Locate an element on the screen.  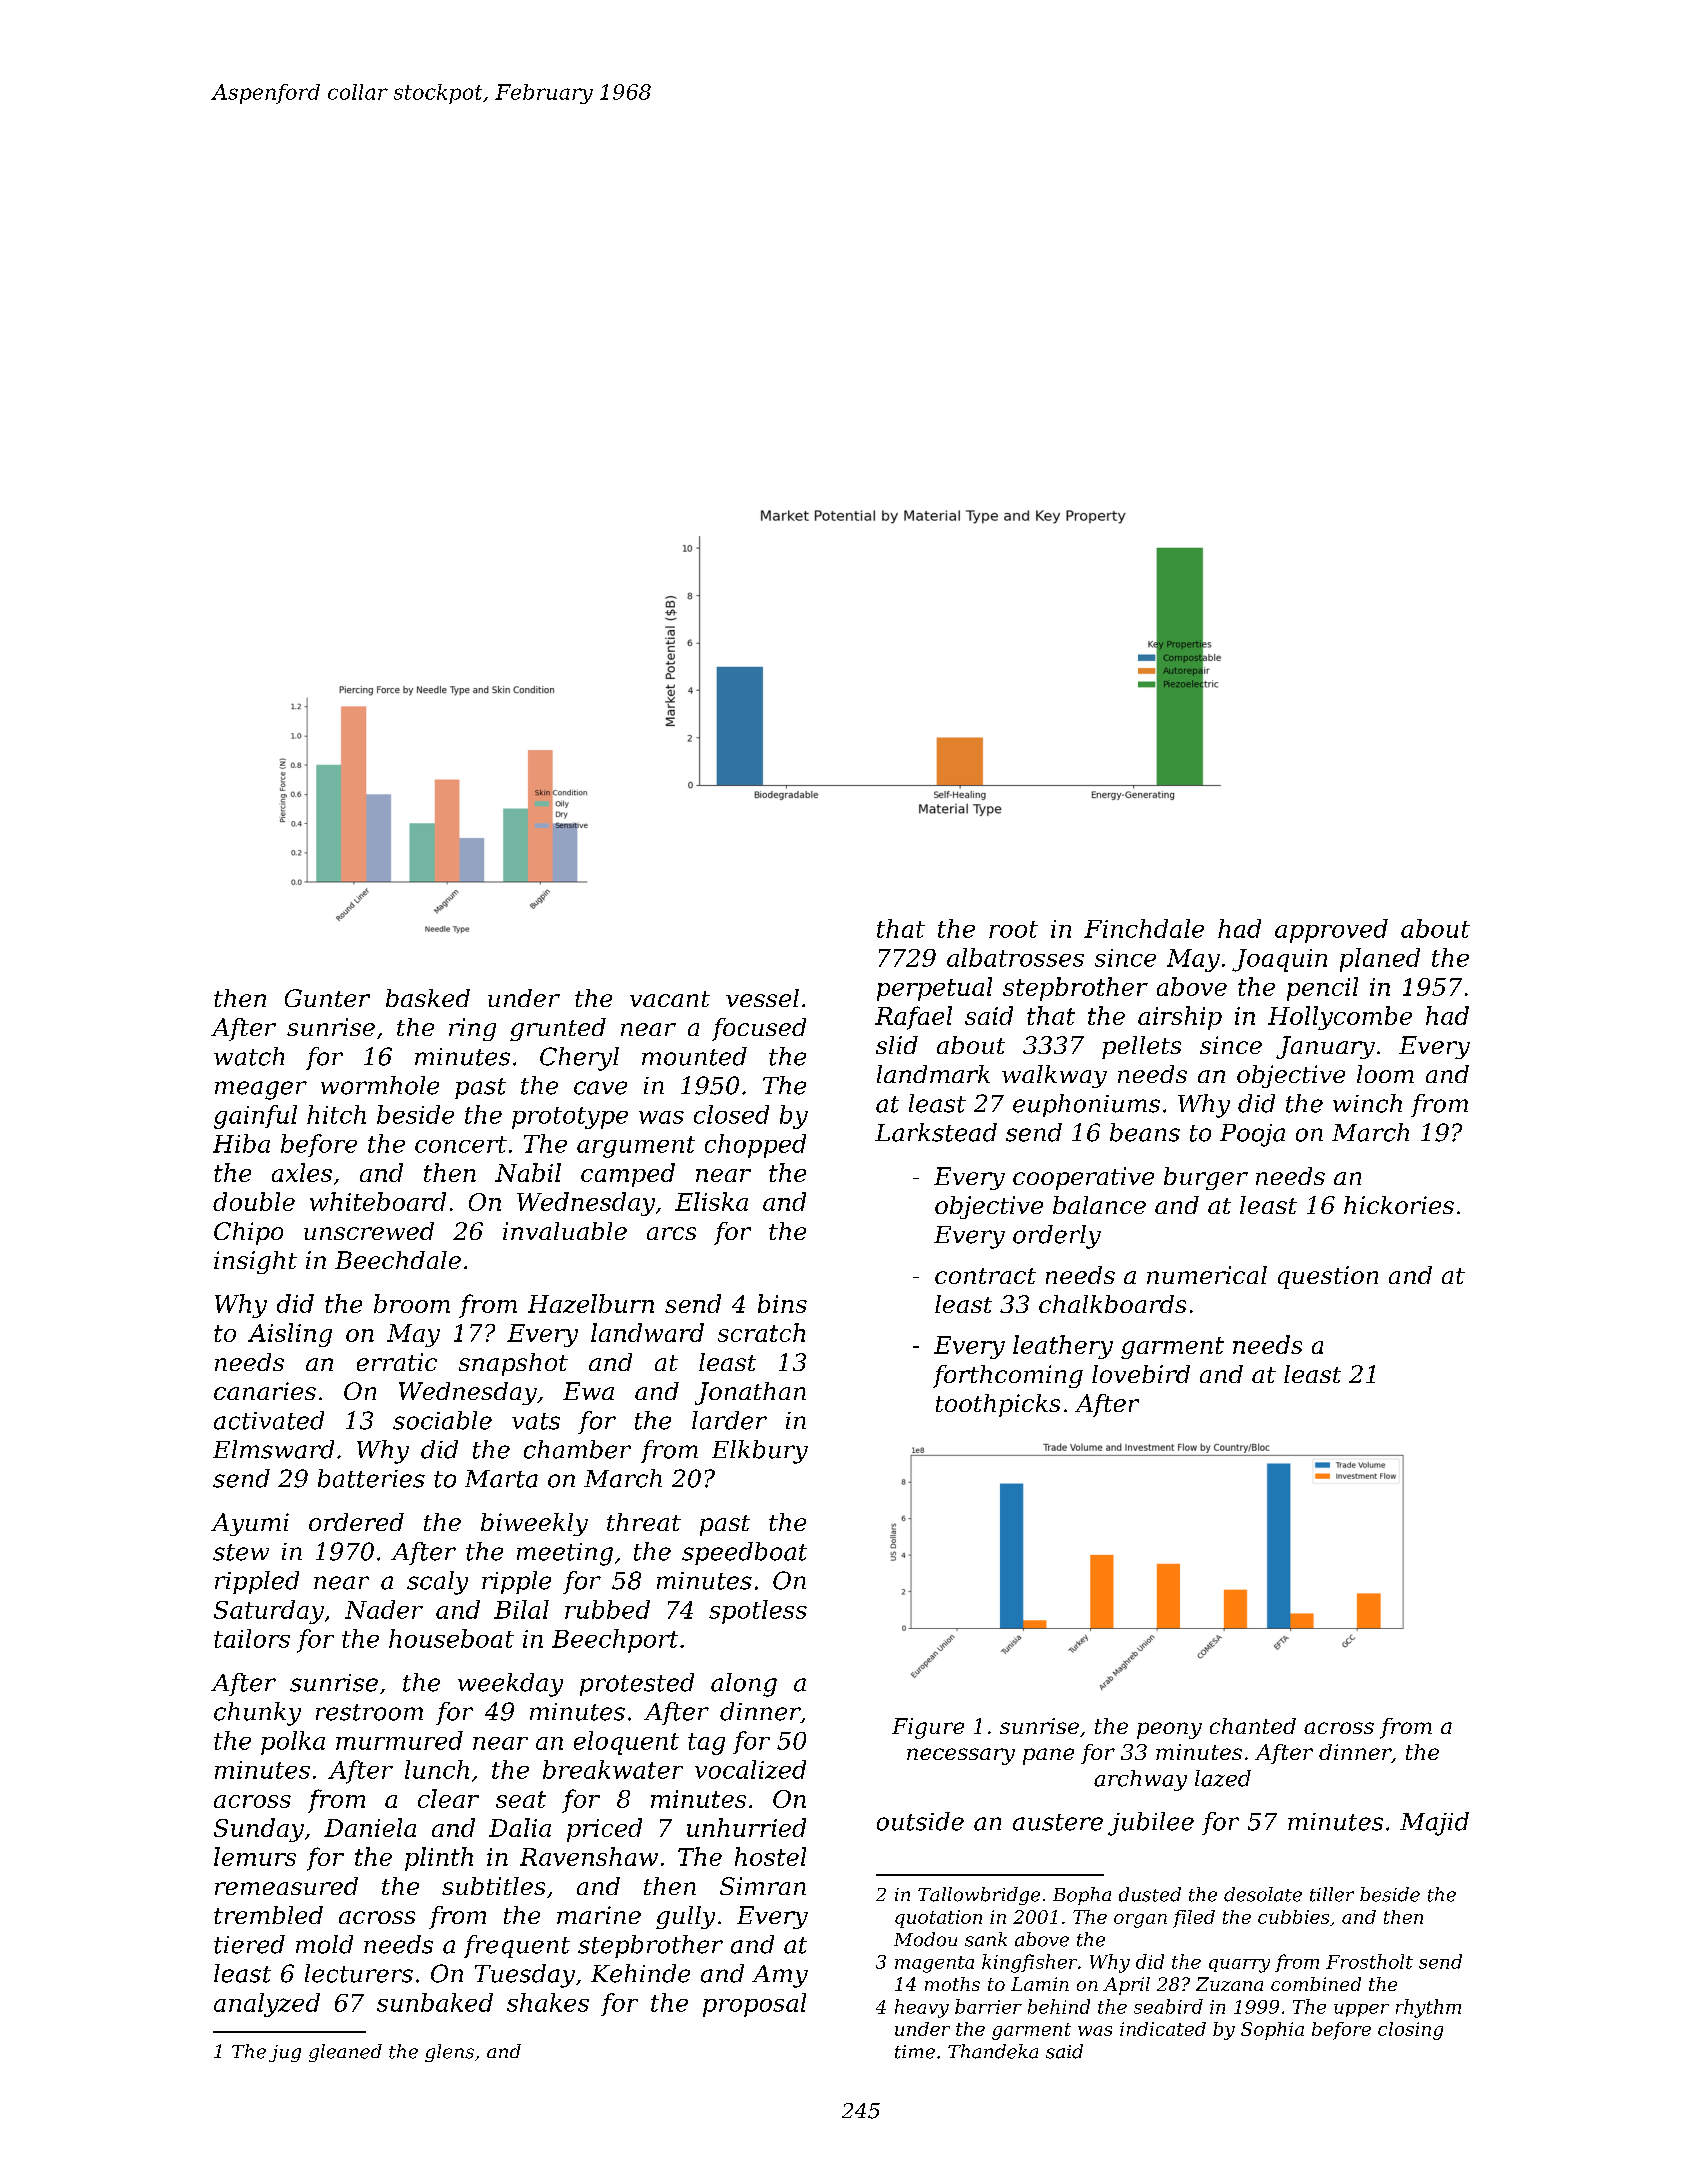
glens is located at coordinates (449, 2053).
